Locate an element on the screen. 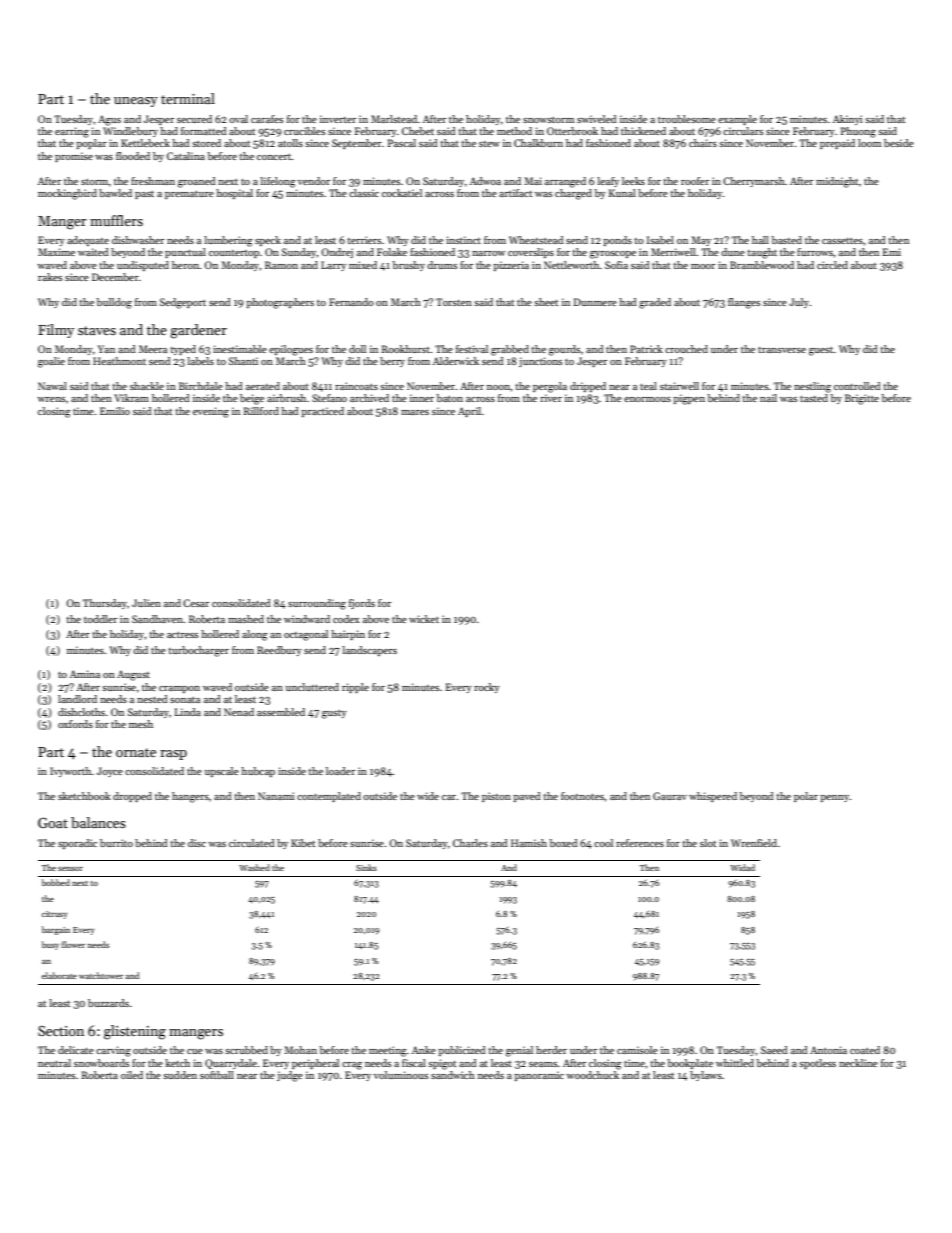 The image size is (952, 1233). promise is located at coordinates (74, 157).
